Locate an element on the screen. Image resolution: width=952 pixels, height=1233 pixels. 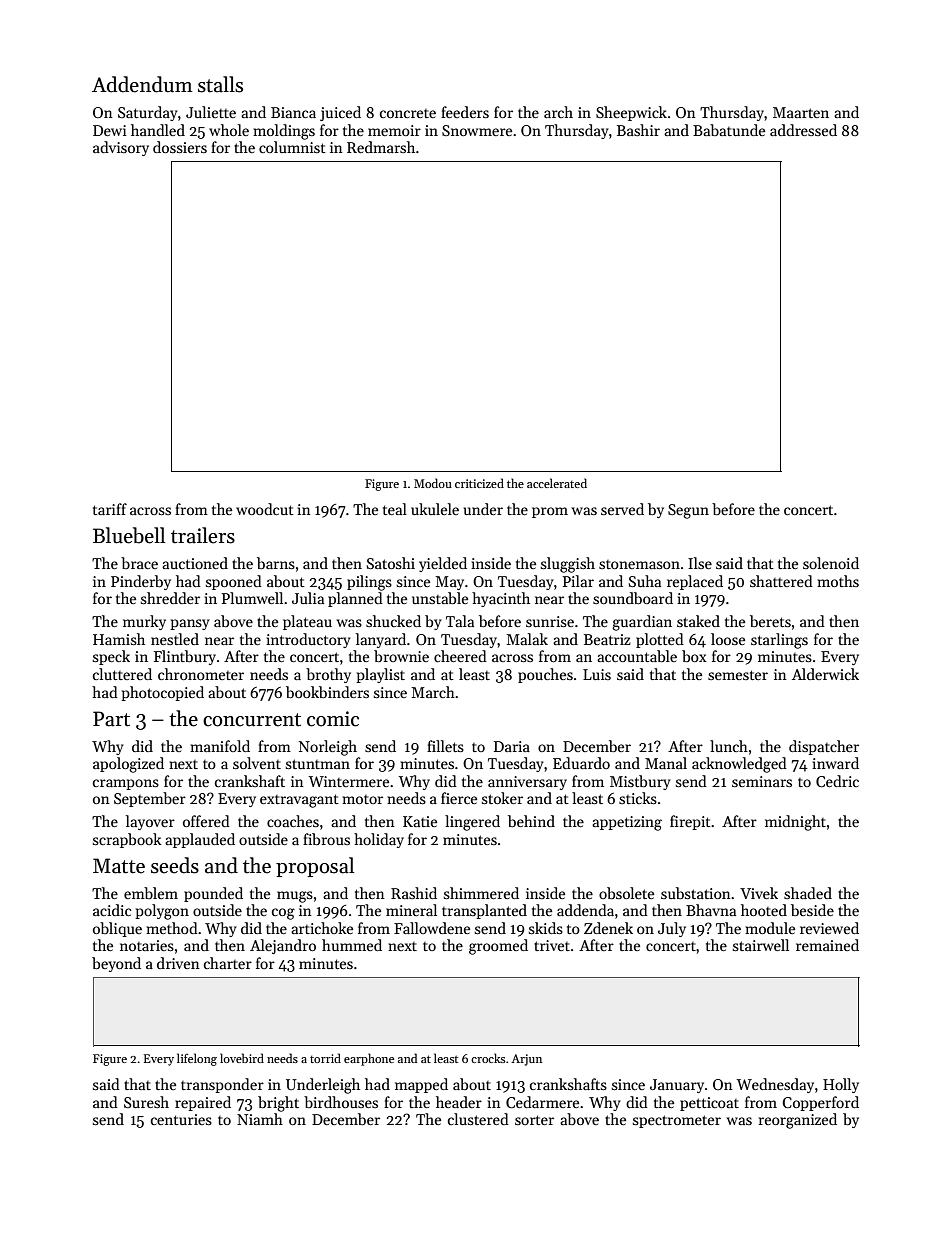
Modou is located at coordinates (433, 483).
